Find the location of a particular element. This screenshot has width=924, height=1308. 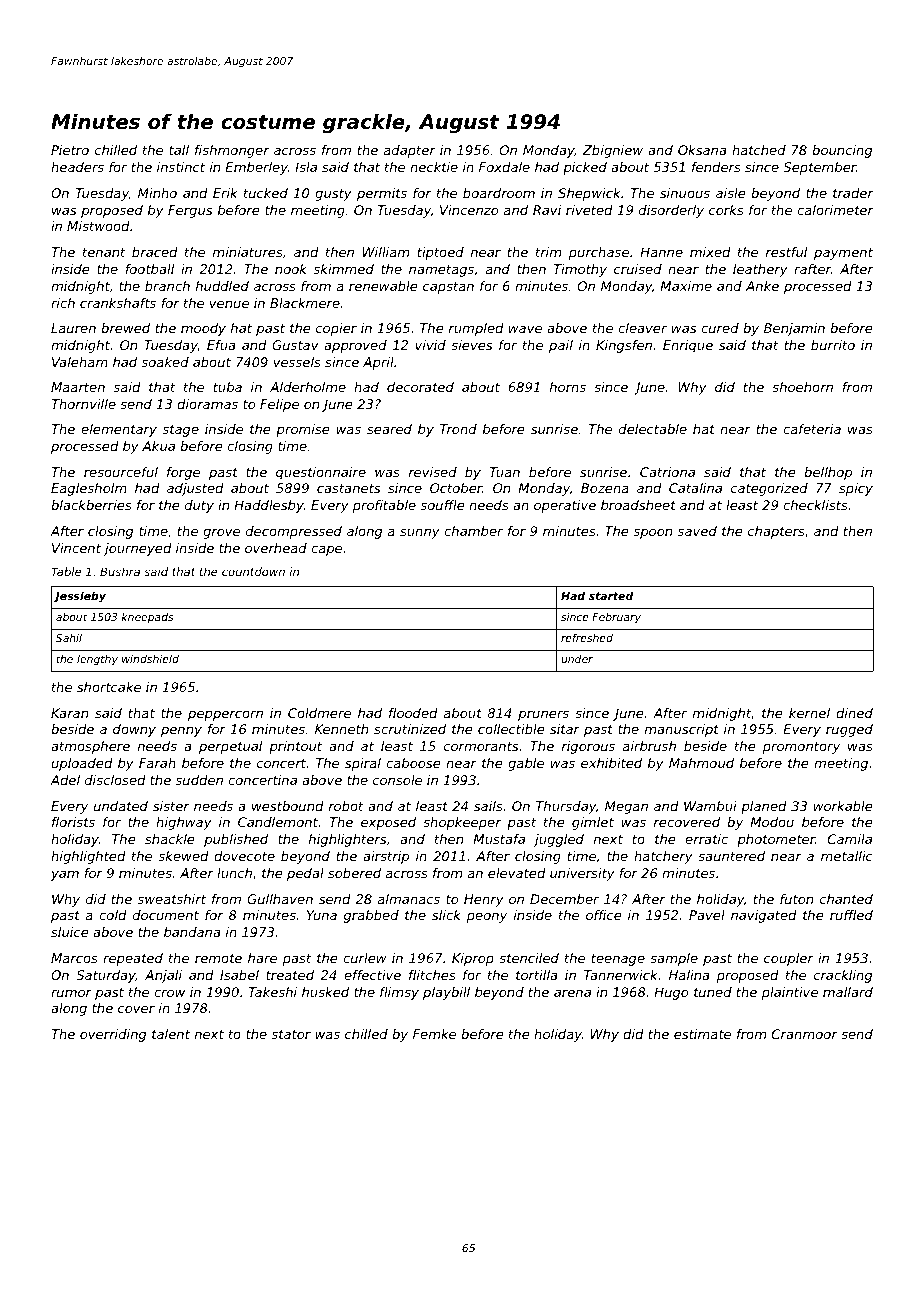

bouncing is located at coordinates (842, 151).
